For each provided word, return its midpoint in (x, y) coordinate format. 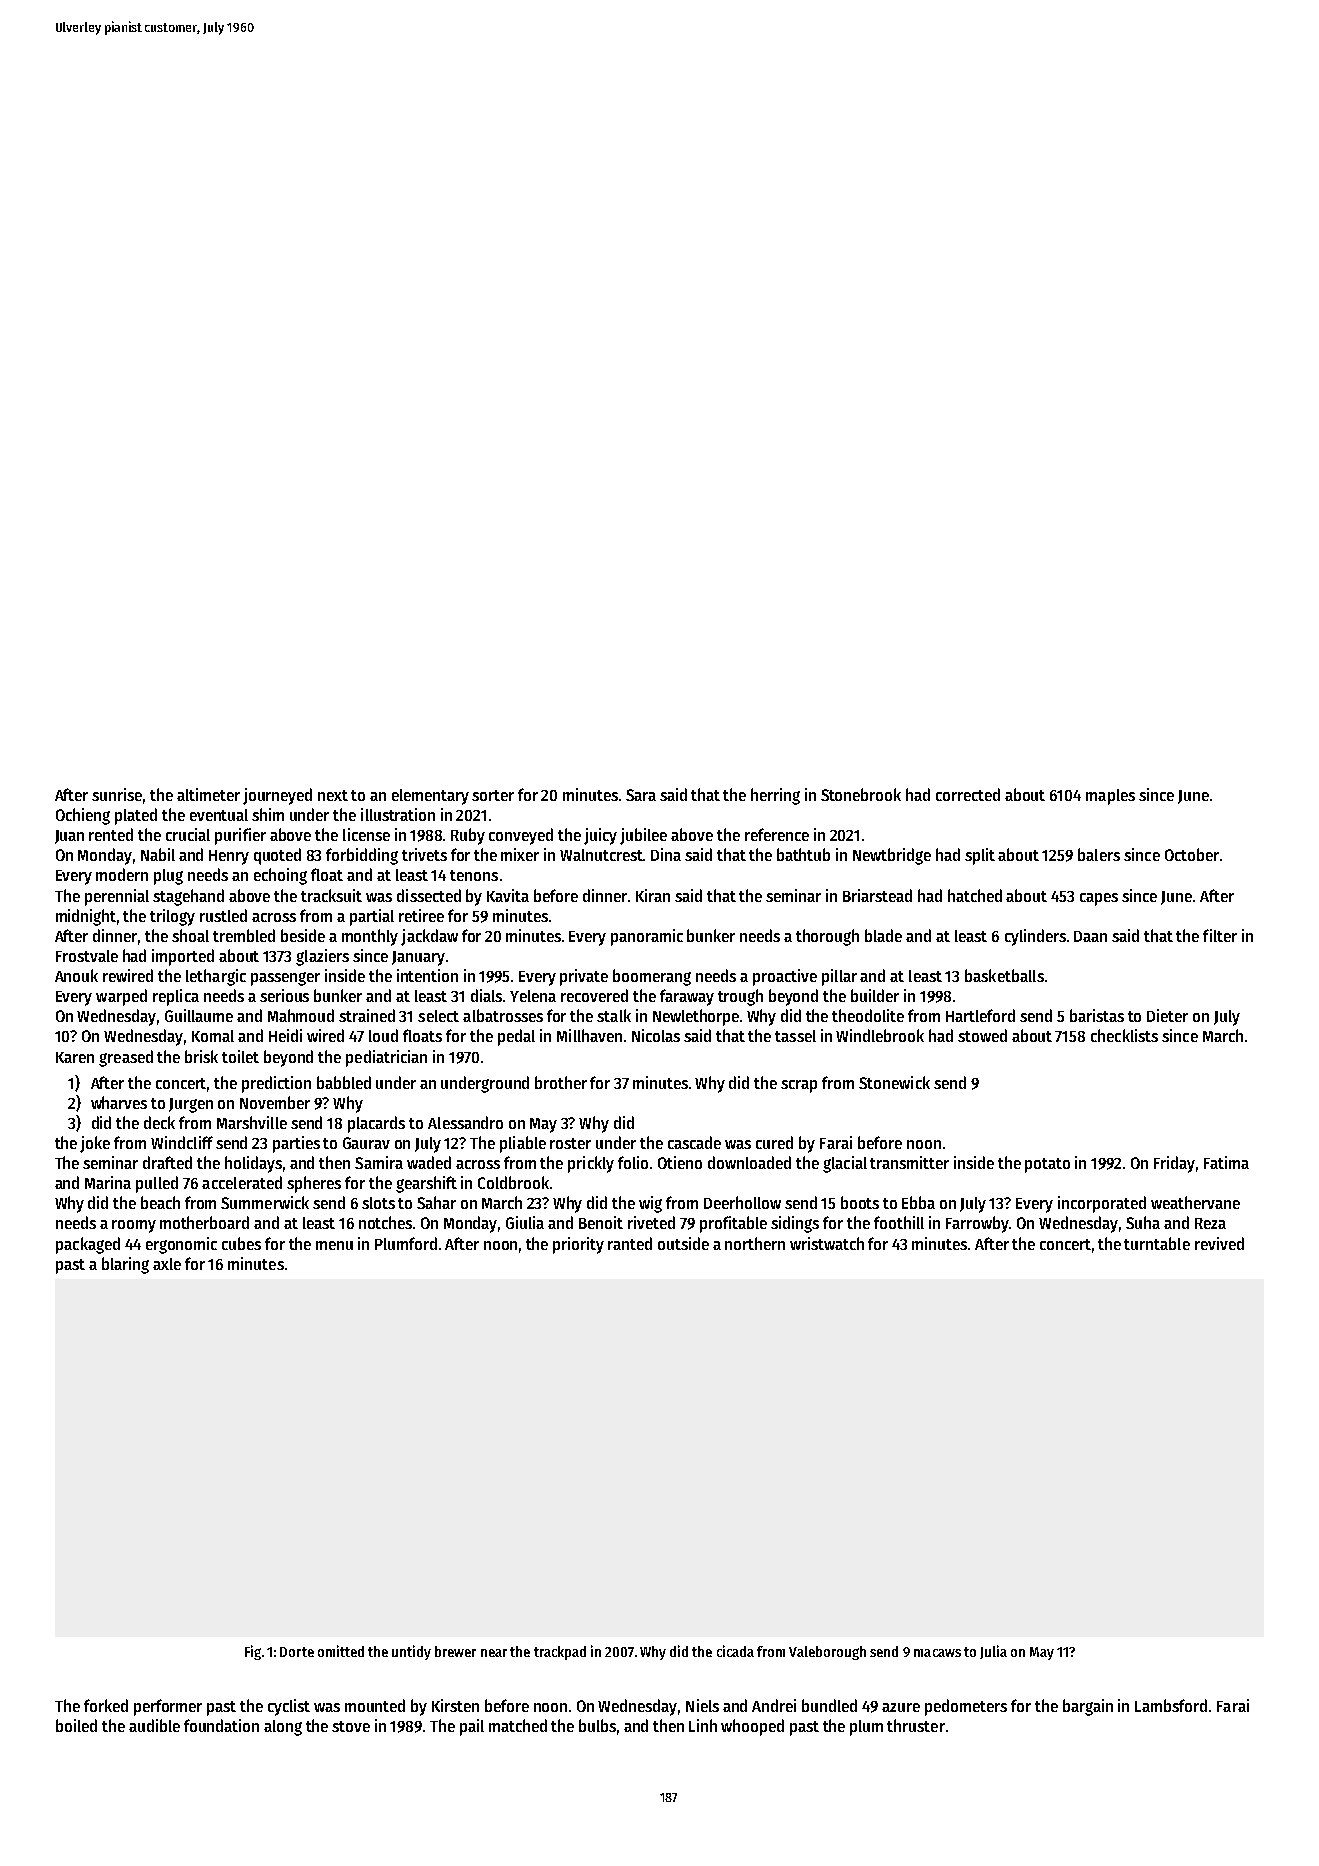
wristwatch (827, 1243)
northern (755, 1243)
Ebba (918, 1202)
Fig (253, 1652)
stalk (614, 1015)
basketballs (1004, 975)
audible (154, 1725)
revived (1219, 1243)
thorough (827, 937)
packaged (88, 1245)
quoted (277, 856)
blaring (125, 1265)
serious (284, 995)
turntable (1157, 1243)
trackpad (560, 1653)
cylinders (1035, 937)
